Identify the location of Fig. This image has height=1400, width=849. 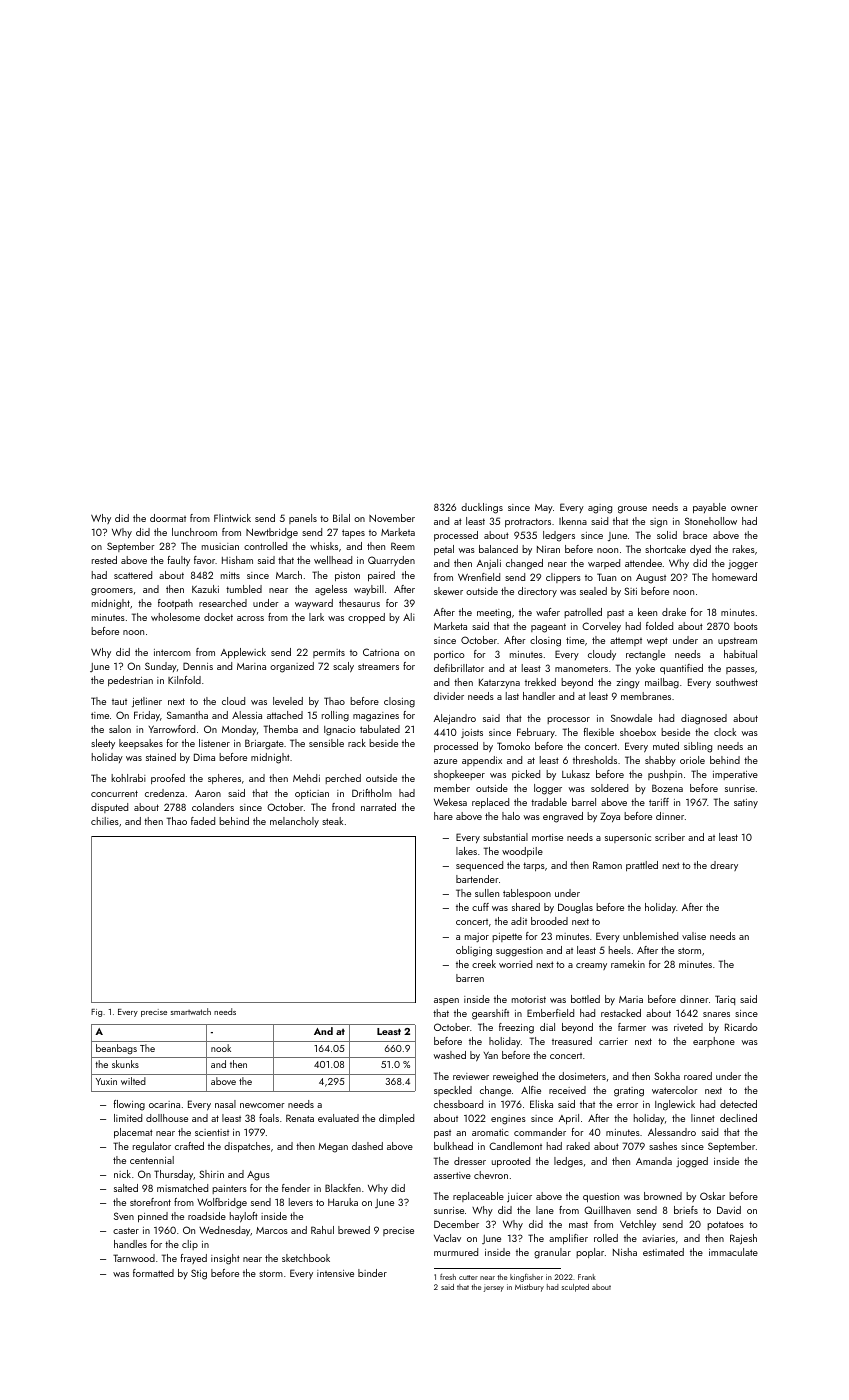
(96, 1013).
